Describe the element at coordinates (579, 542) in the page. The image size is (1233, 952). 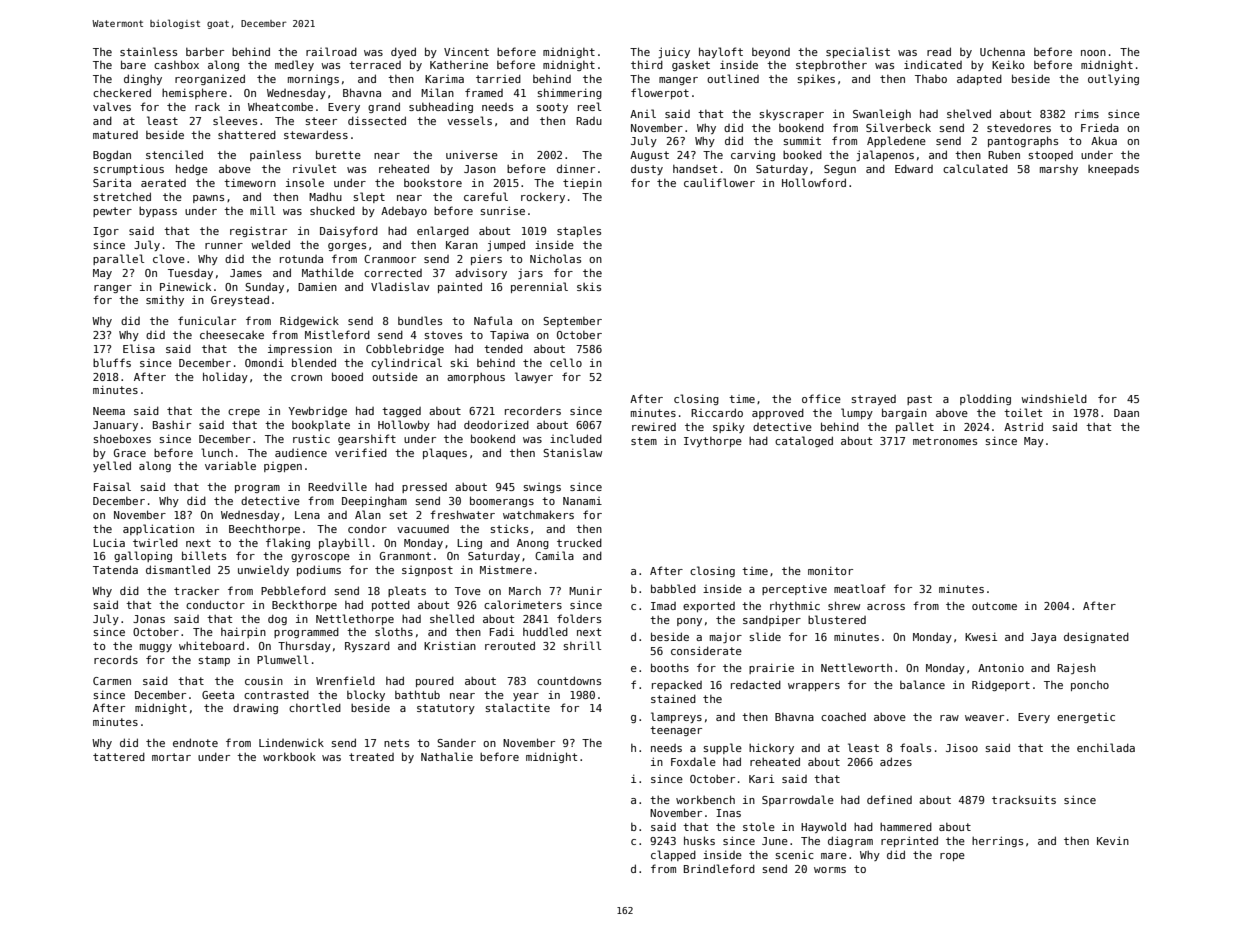
I see `trucked` at that location.
